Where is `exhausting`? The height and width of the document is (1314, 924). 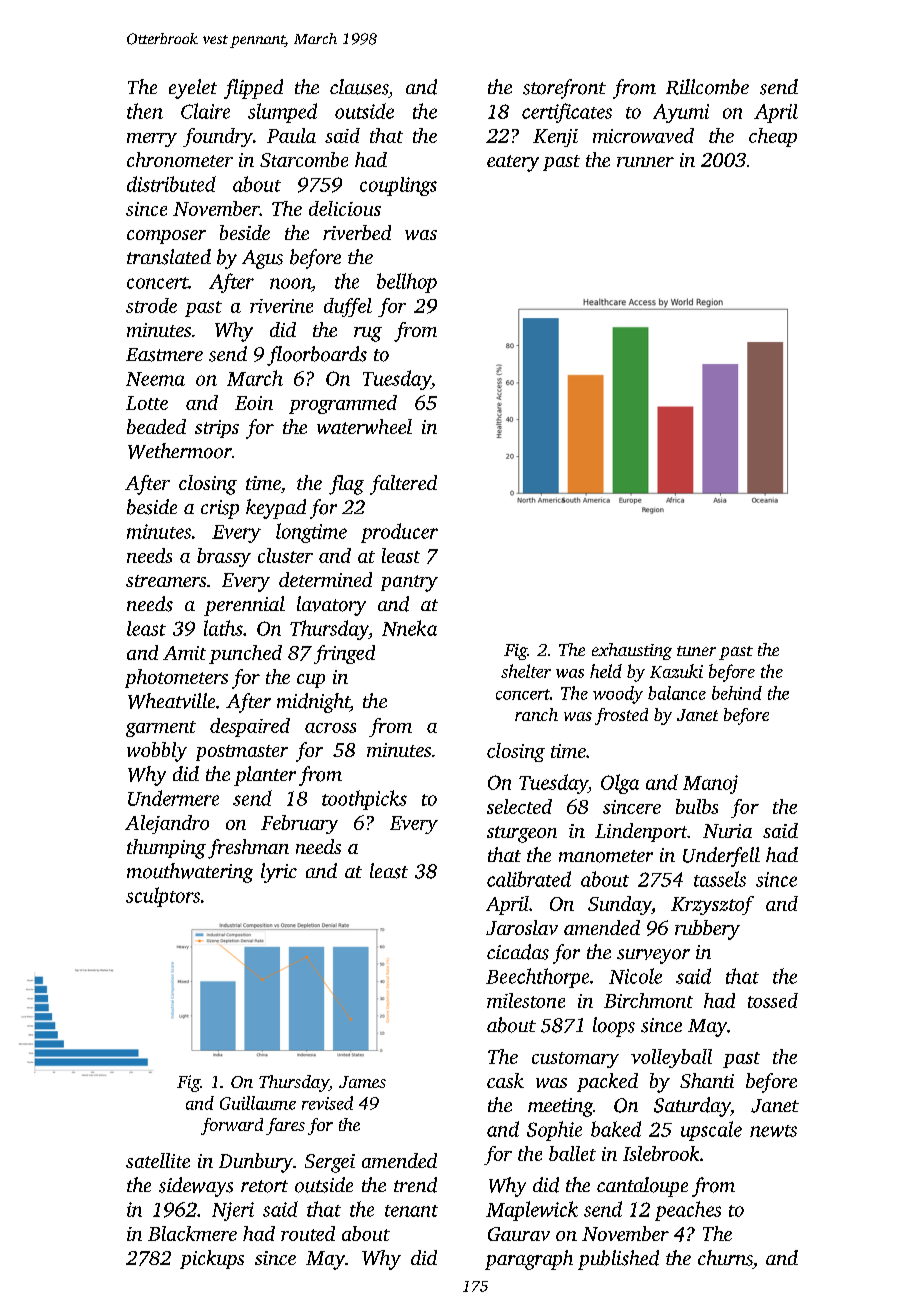
exhausting is located at coordinates (632, 651).
